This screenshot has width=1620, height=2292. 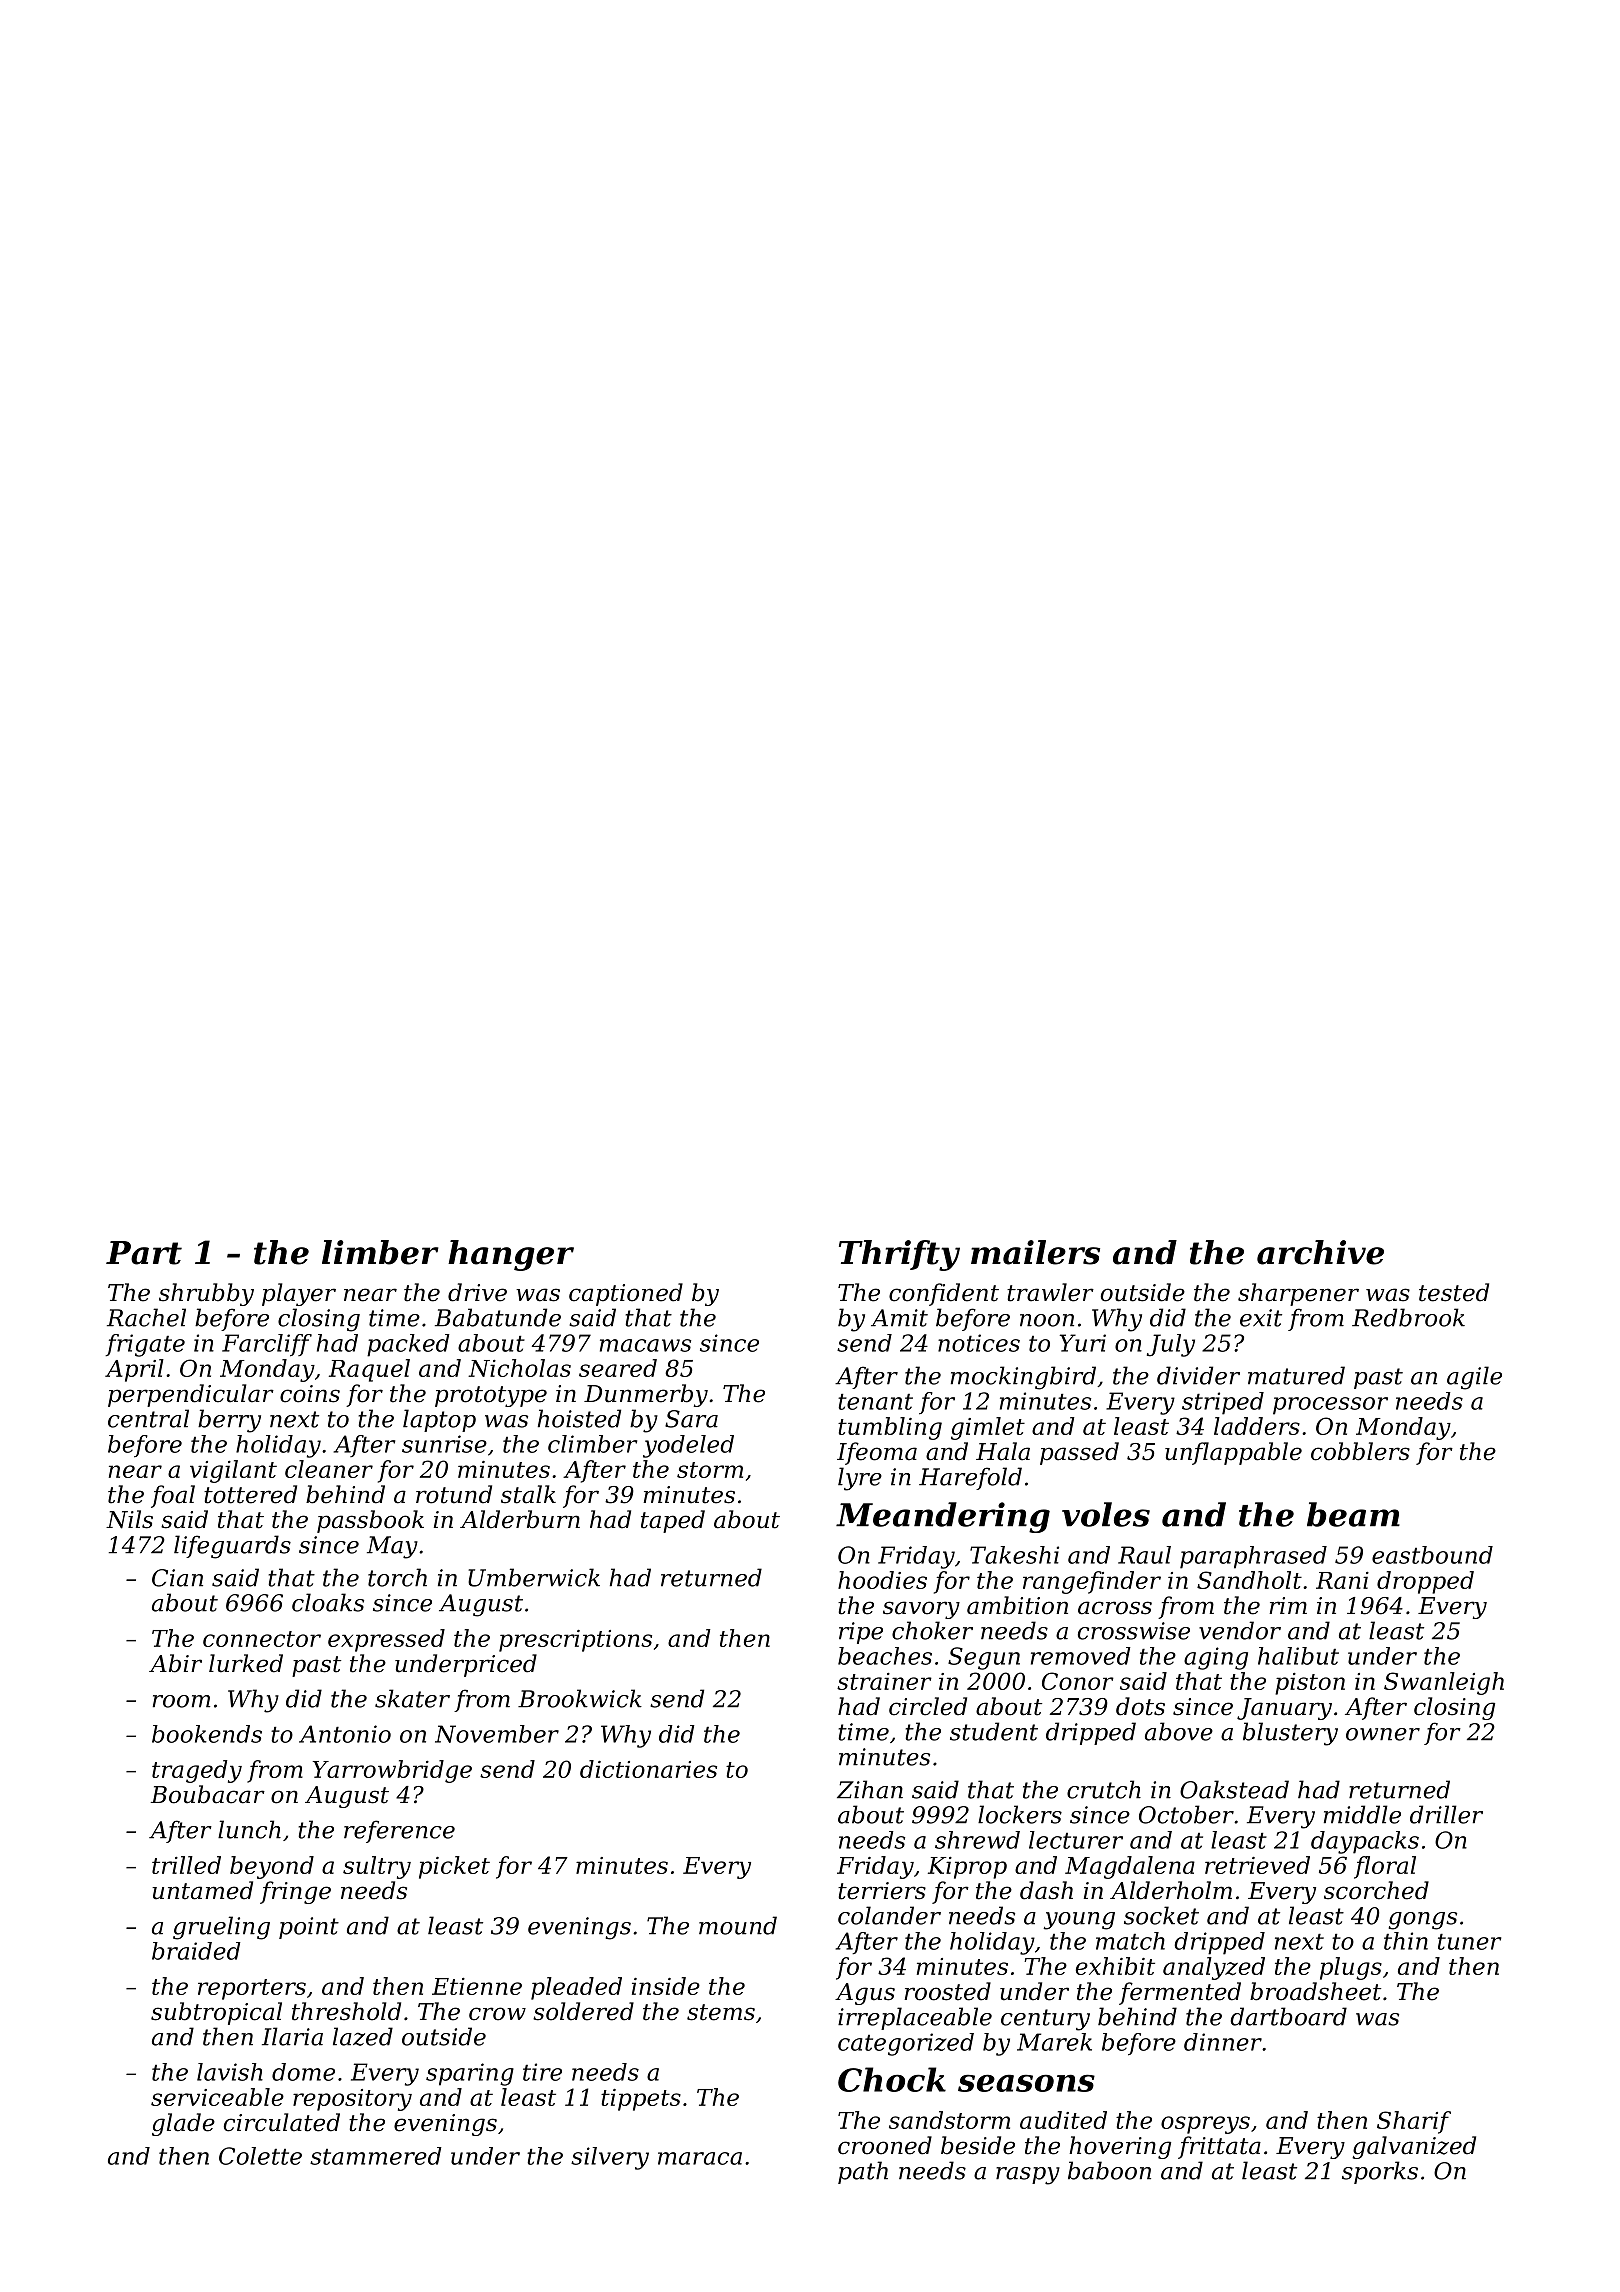 I want to click on Segun, so click(x=984, y=1658).
